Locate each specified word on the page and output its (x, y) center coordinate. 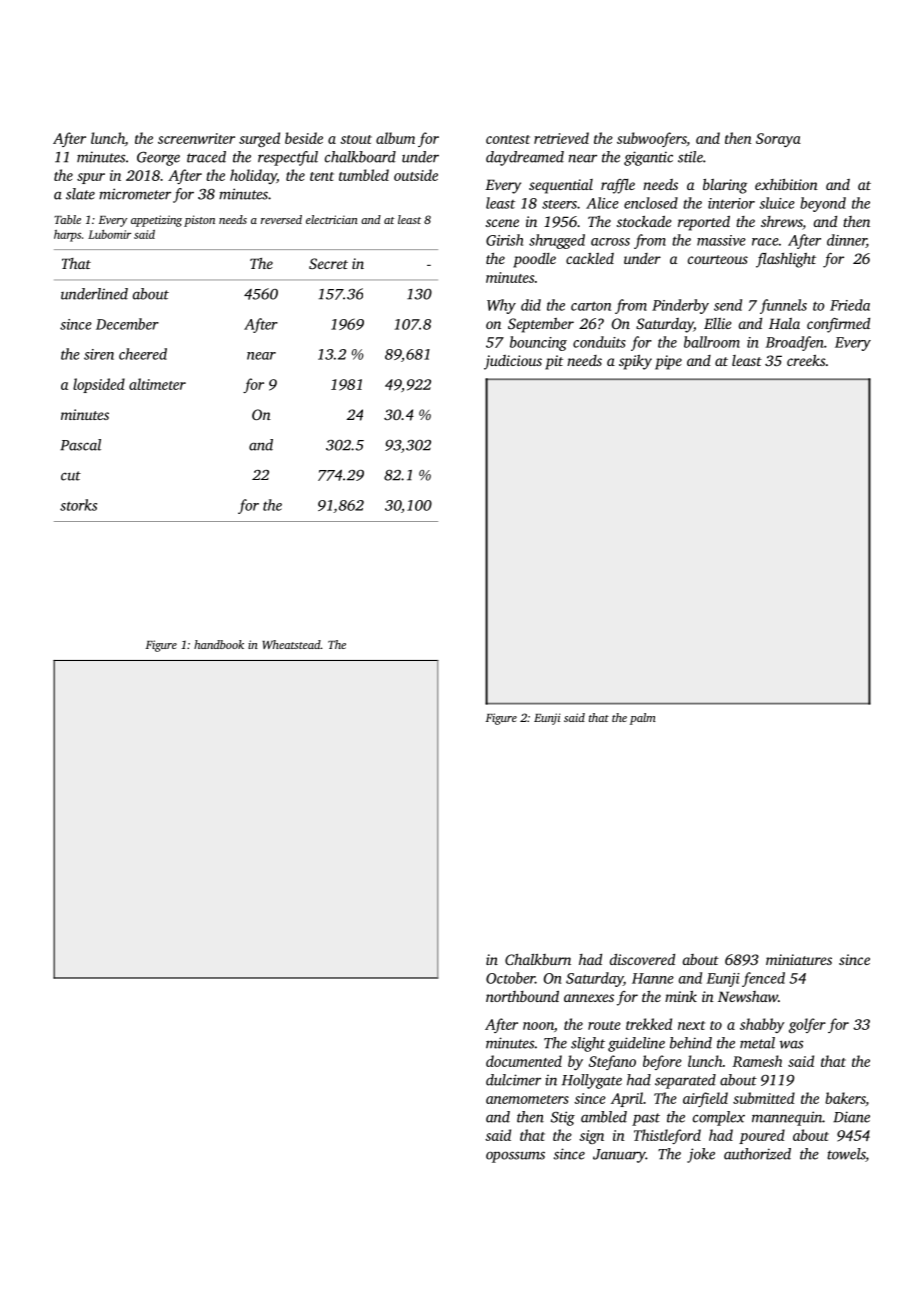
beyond (823, 204)
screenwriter (196, 138)
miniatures (799, 959)
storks (78, 505)
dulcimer (513, 1080)
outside (416, 175)
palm (643, 719)
